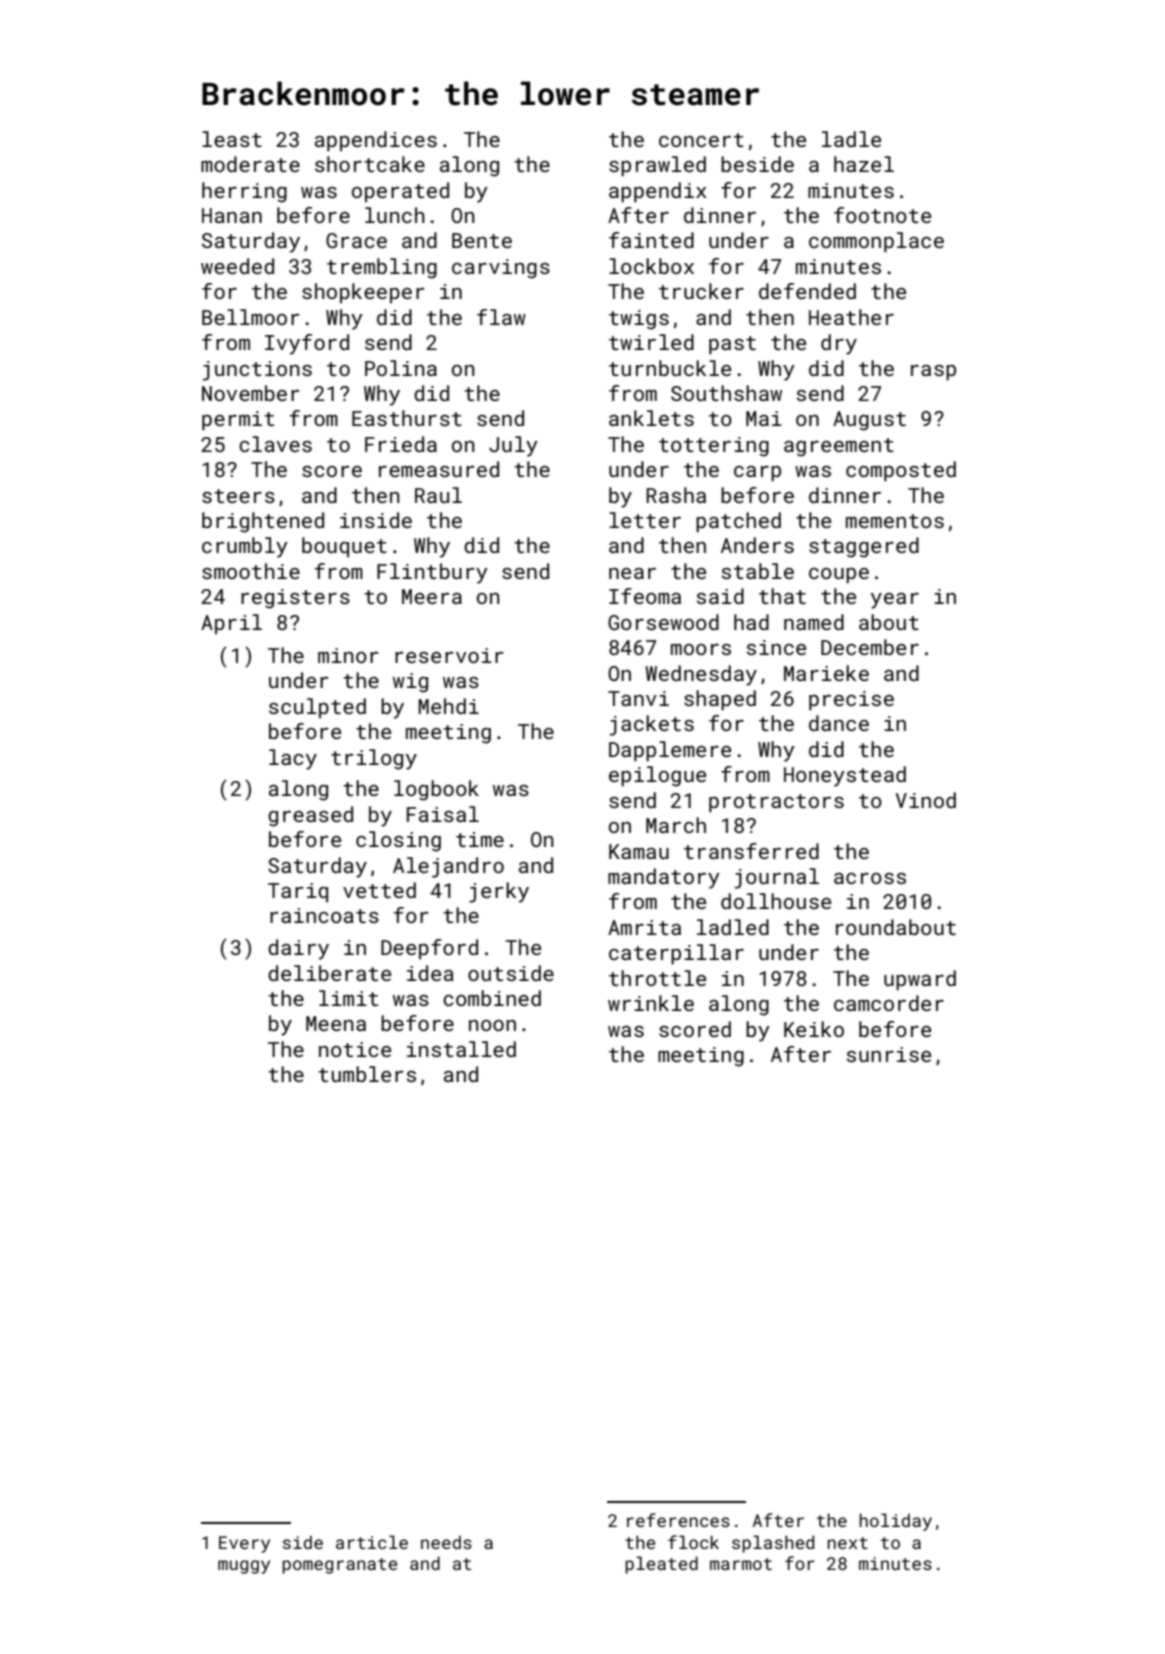  What do you see at coordinates (895, 1522) in the screenshot?
I see `holiday` at bounding box center [895, 1522].
